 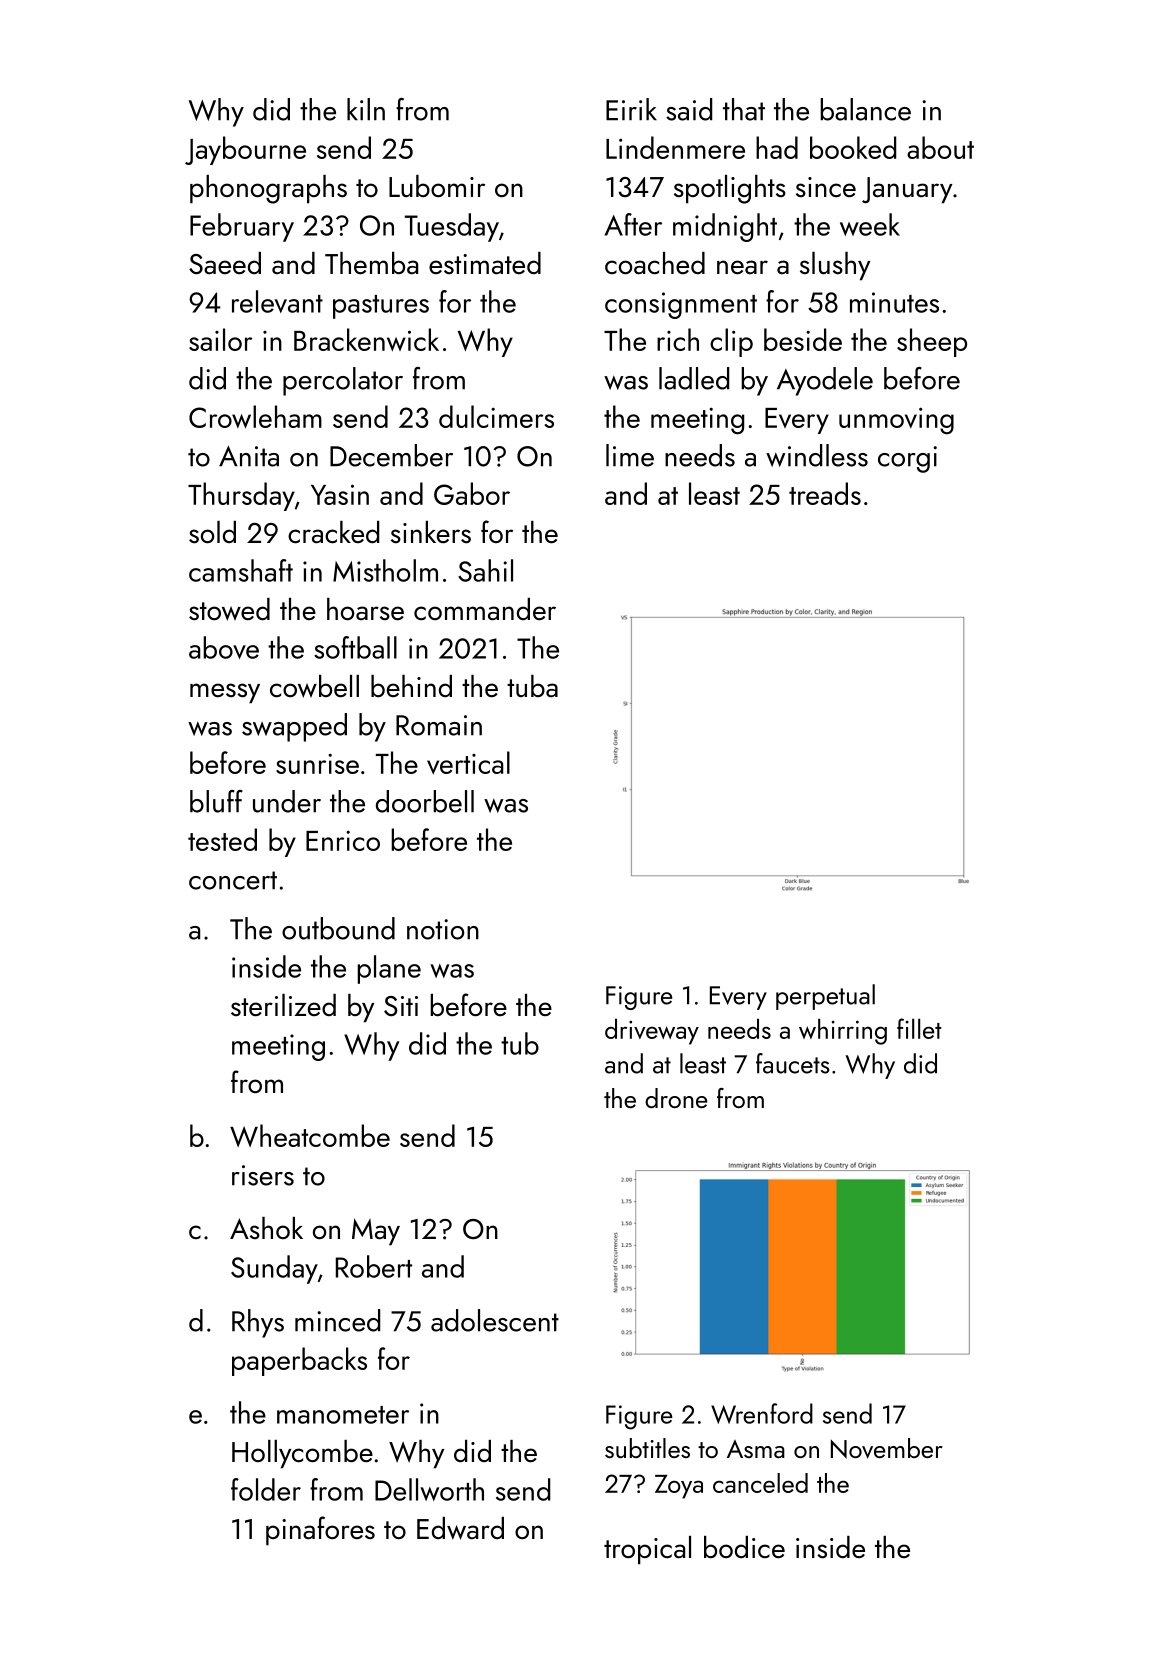 What do you see at coordinates (689, 109) in the document?
I see `said` at bounding box center [689, 109].
